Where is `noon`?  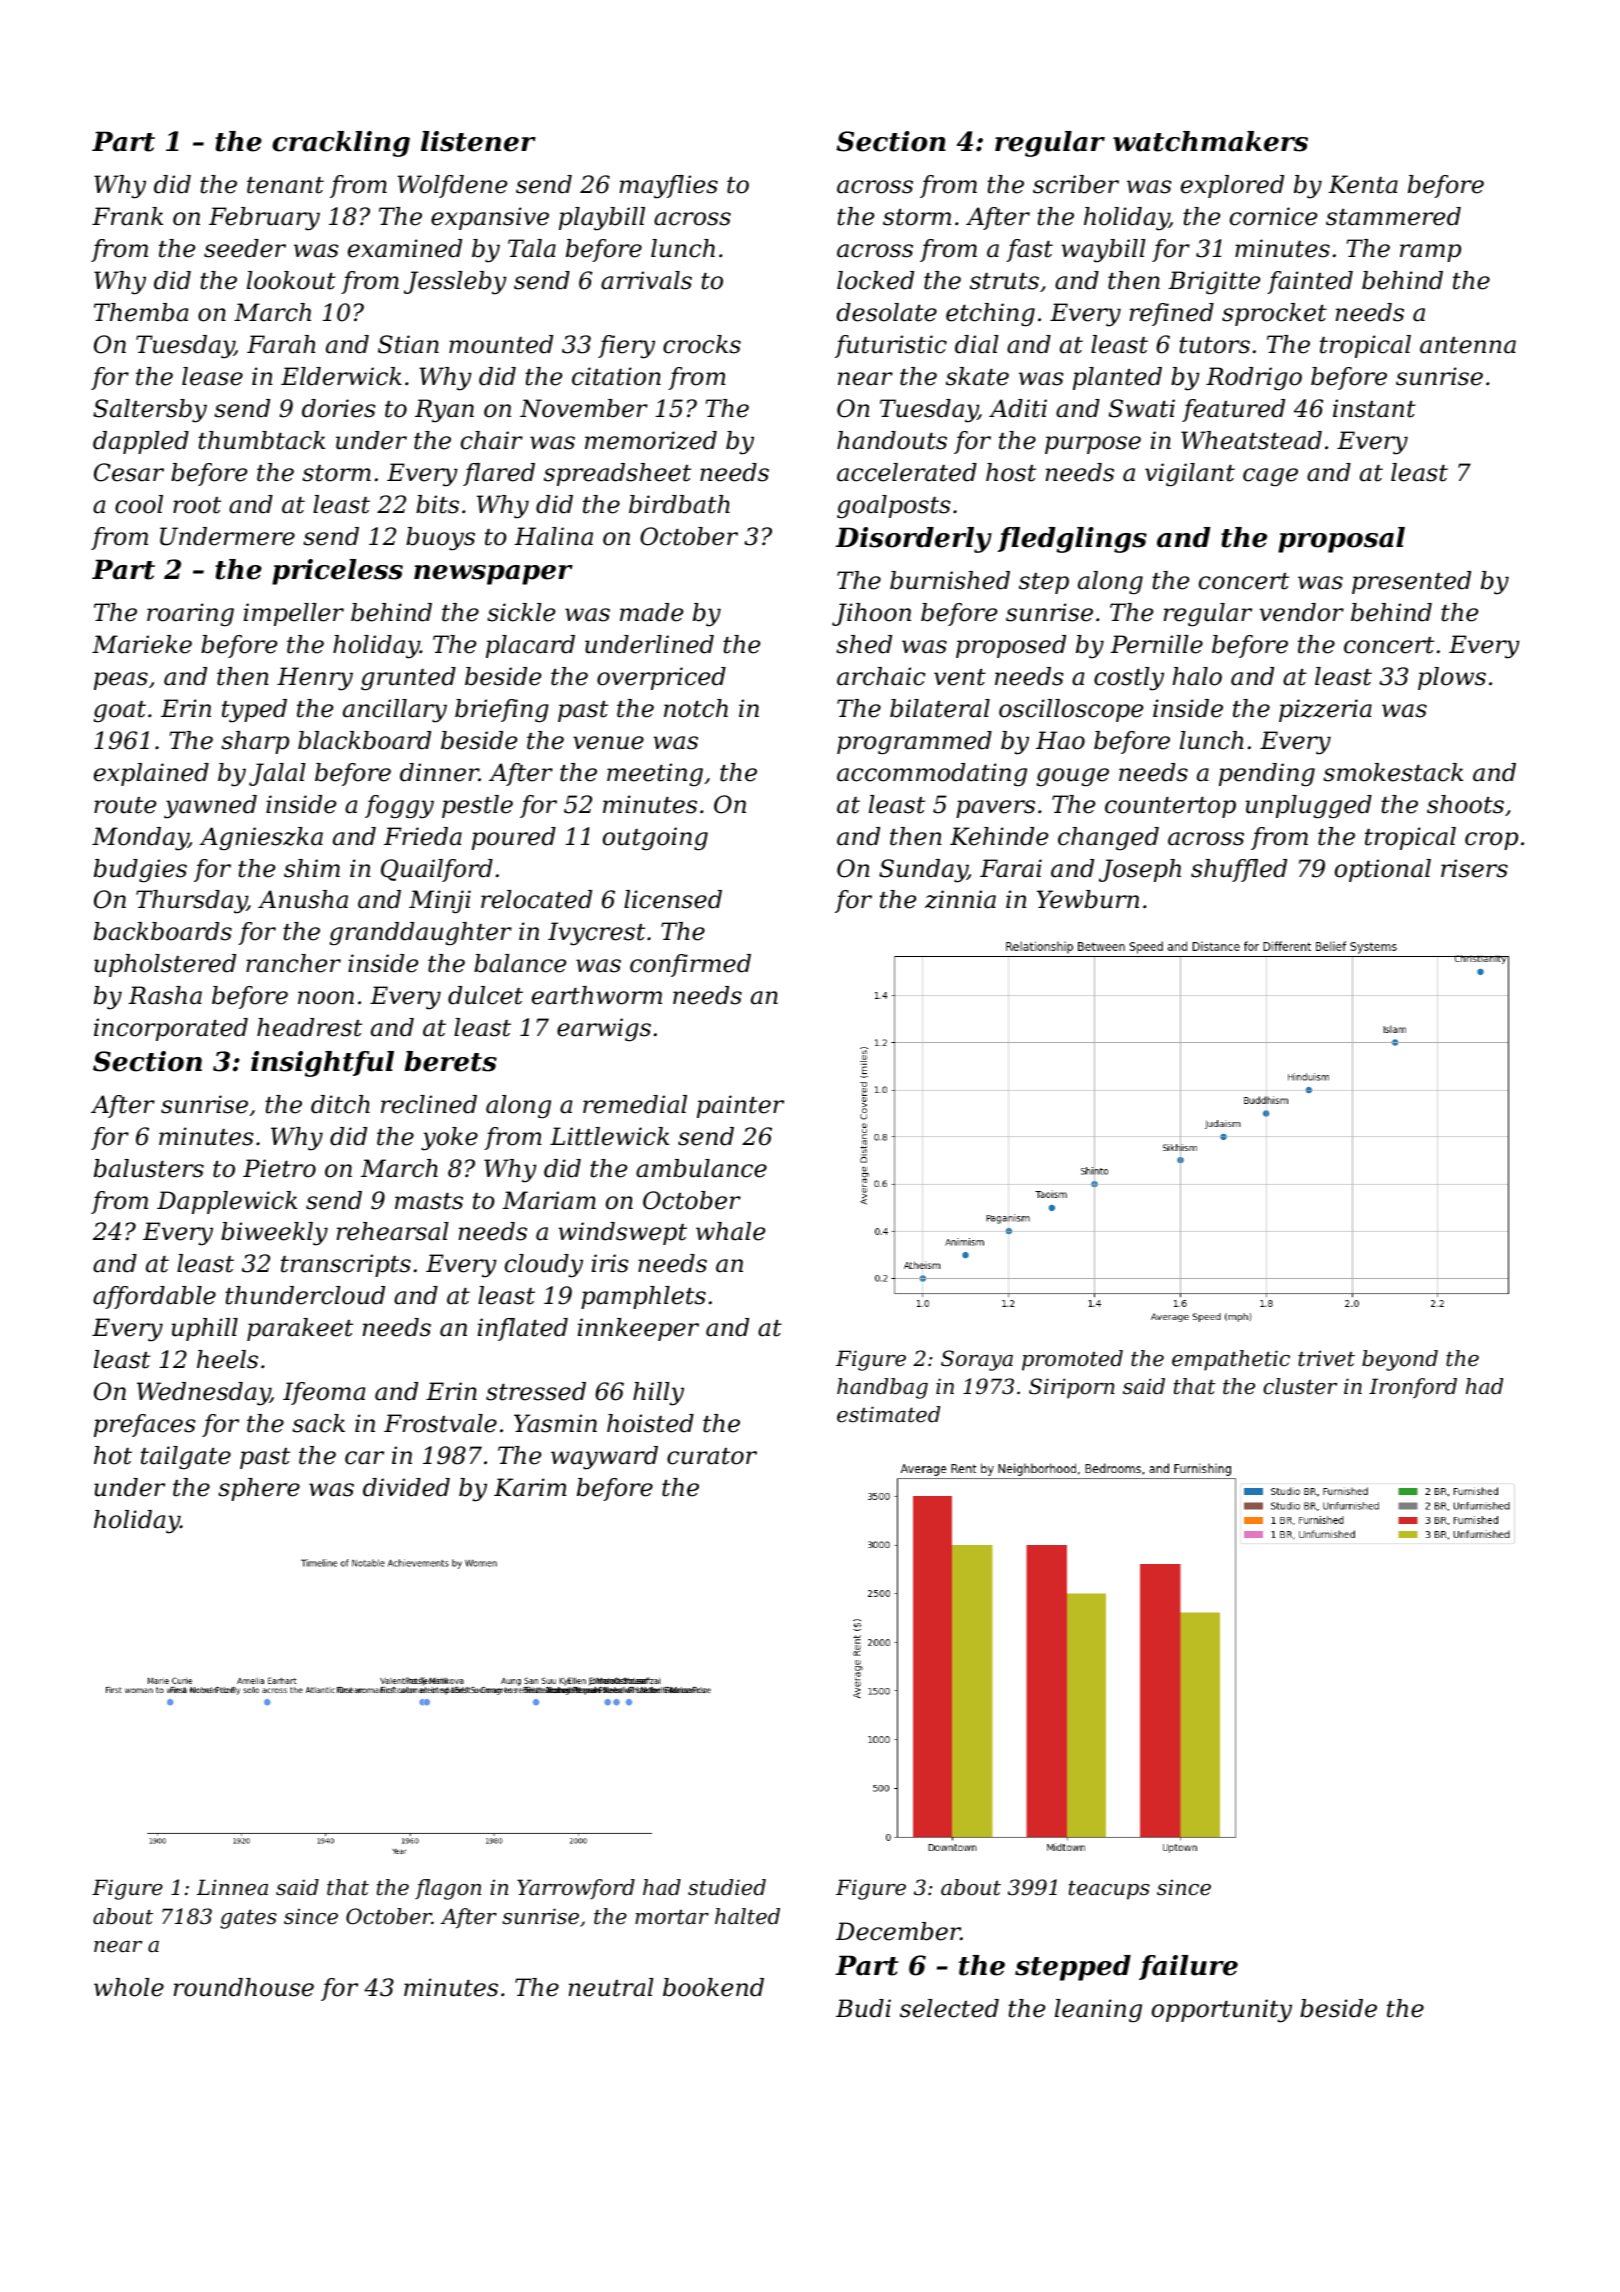 noon is located at coordinates (326, 998).
